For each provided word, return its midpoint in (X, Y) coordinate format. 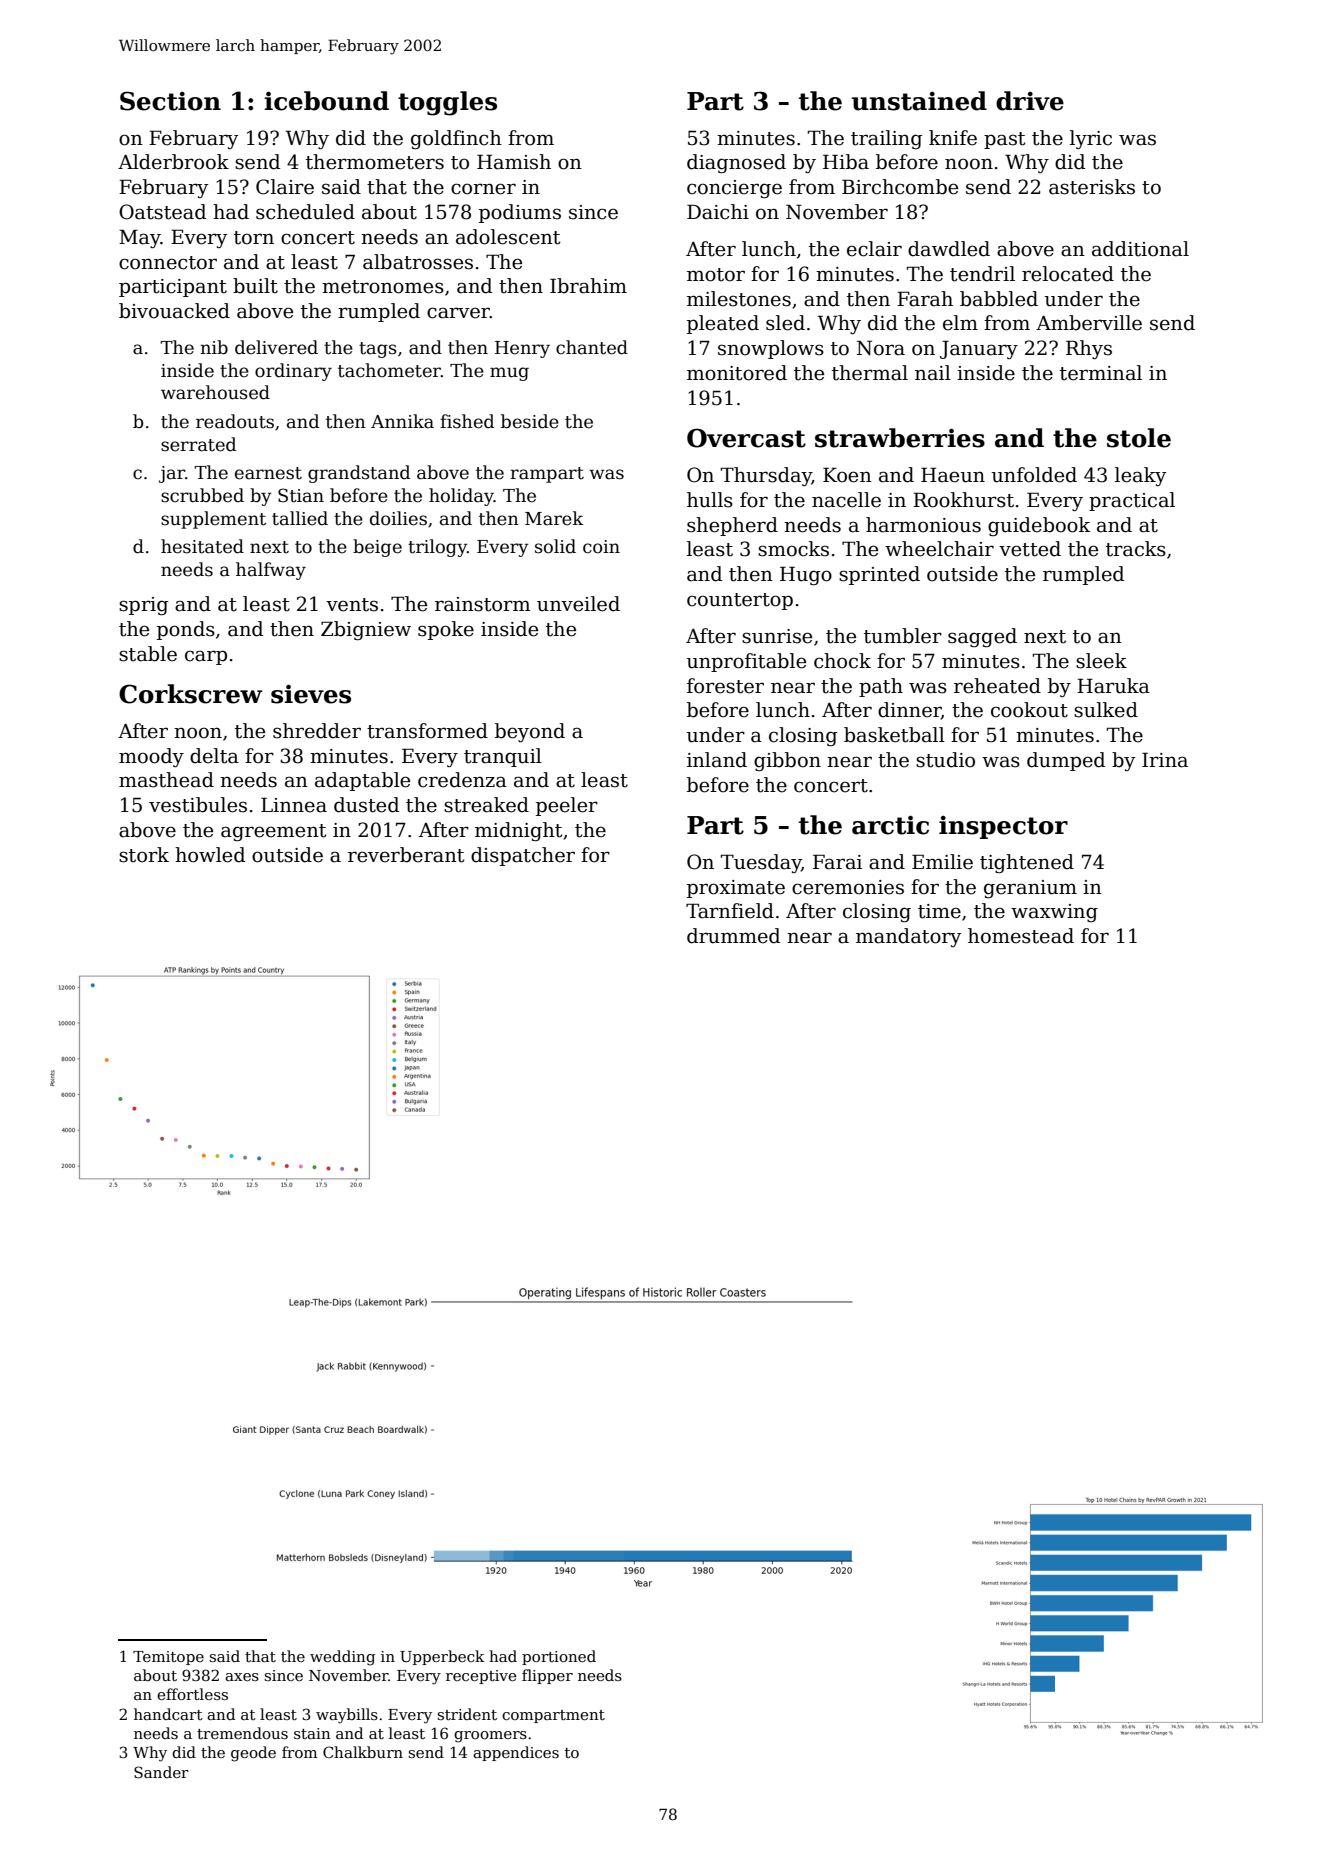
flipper (547, 1676)
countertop (740, 601)
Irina (1165, 760)
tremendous (242, 1733)
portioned (559, 1657)
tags (378, 350)
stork (144, 855)
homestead (1021, 936)
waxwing (1054, 913)
